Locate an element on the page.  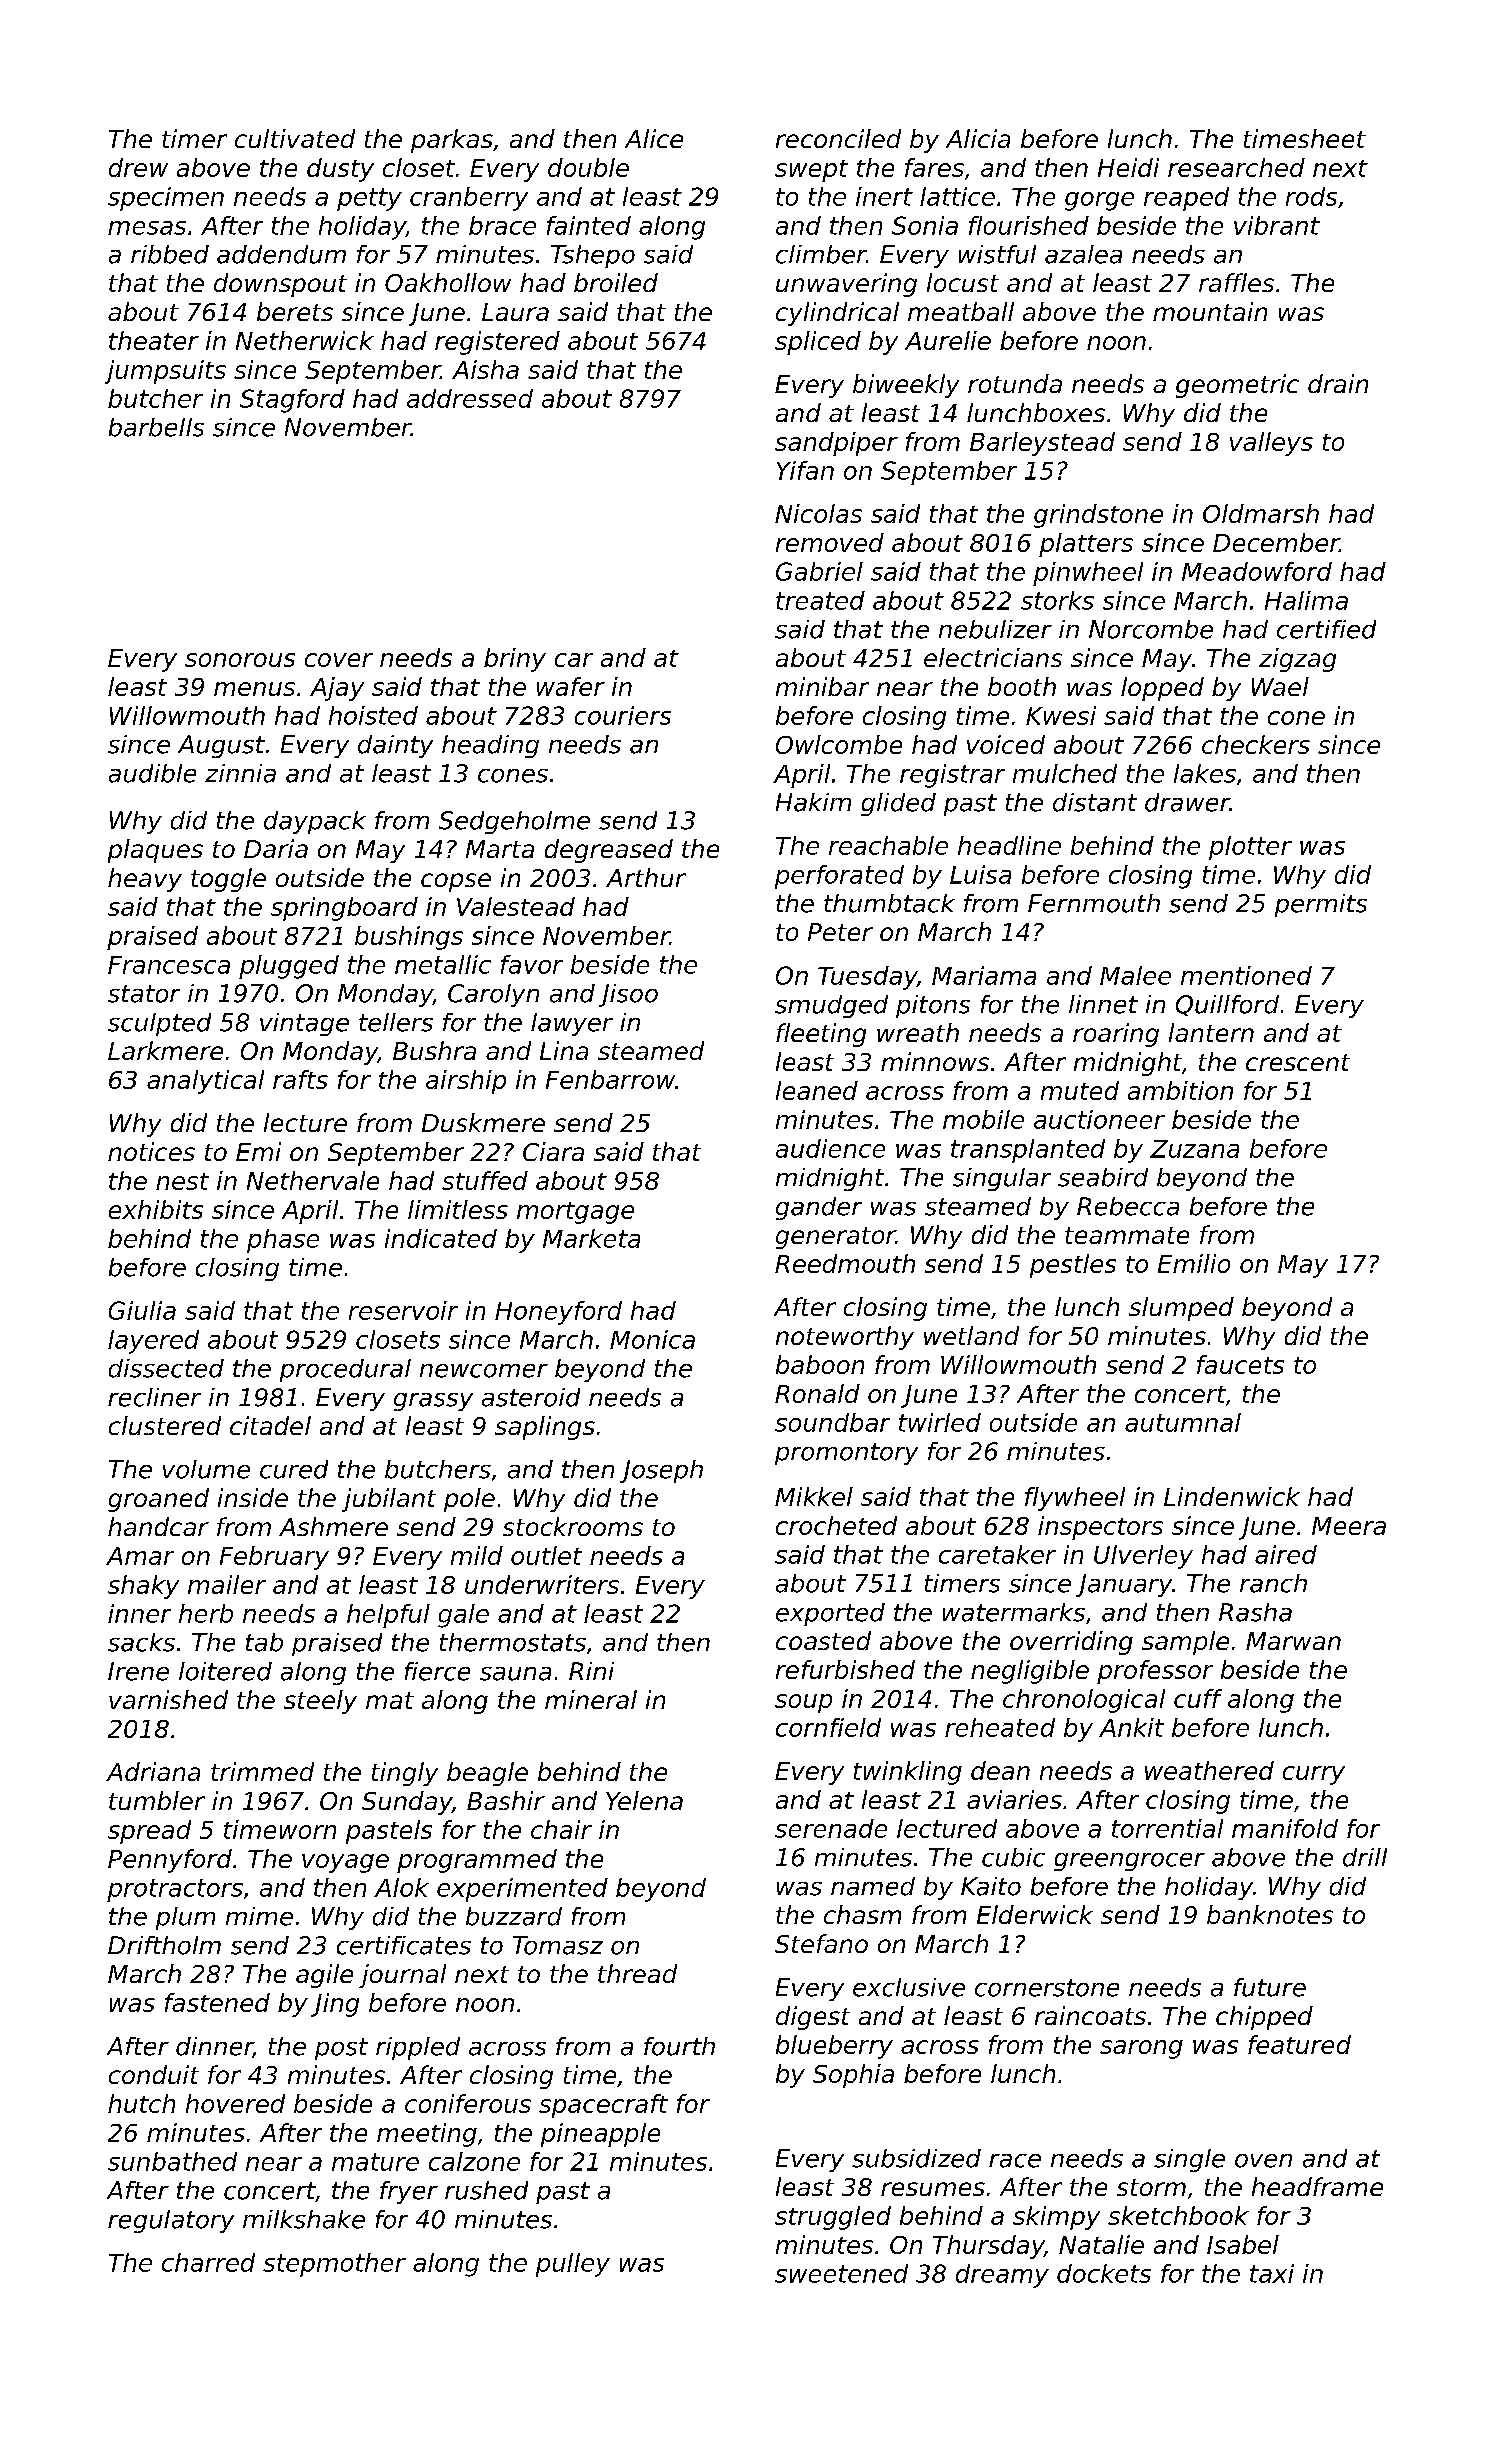
researched is located at coordinates (1236, 167).
